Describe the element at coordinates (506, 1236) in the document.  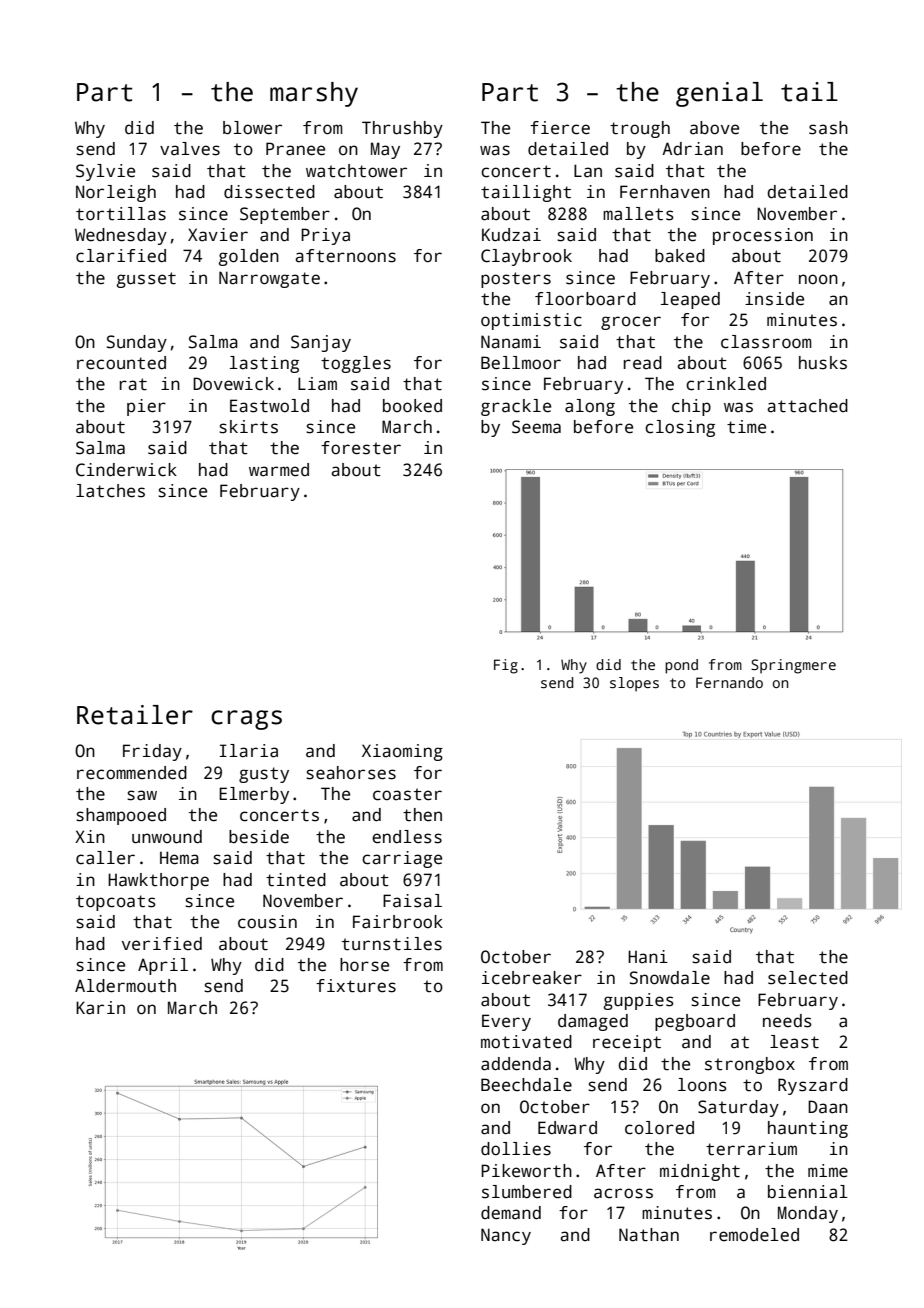
I see `Nancy` at that location.
